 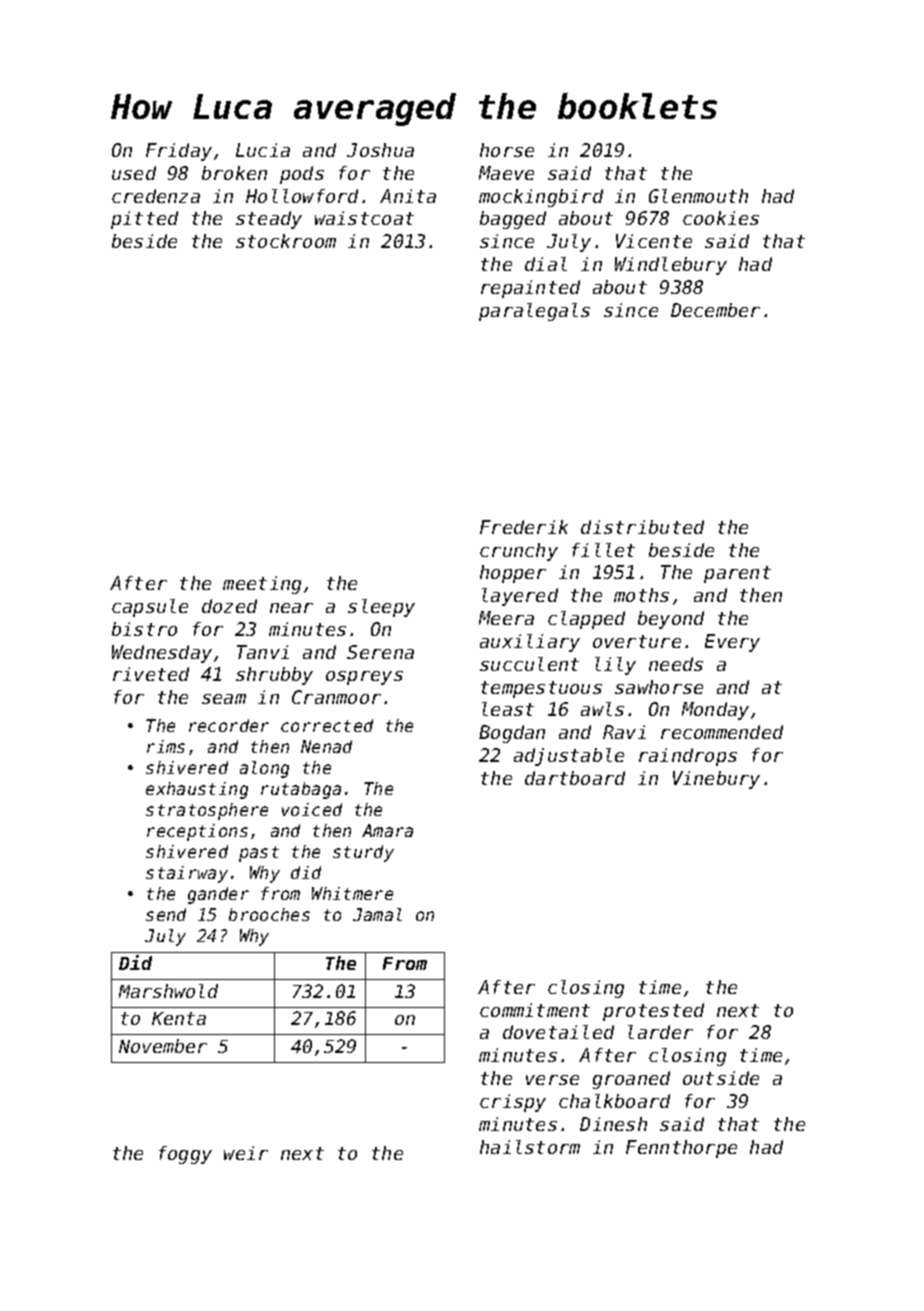 What do you see at coordinates (187, 874) in the screenshot?
I see `stairway` at bounding box center [187, 874].
